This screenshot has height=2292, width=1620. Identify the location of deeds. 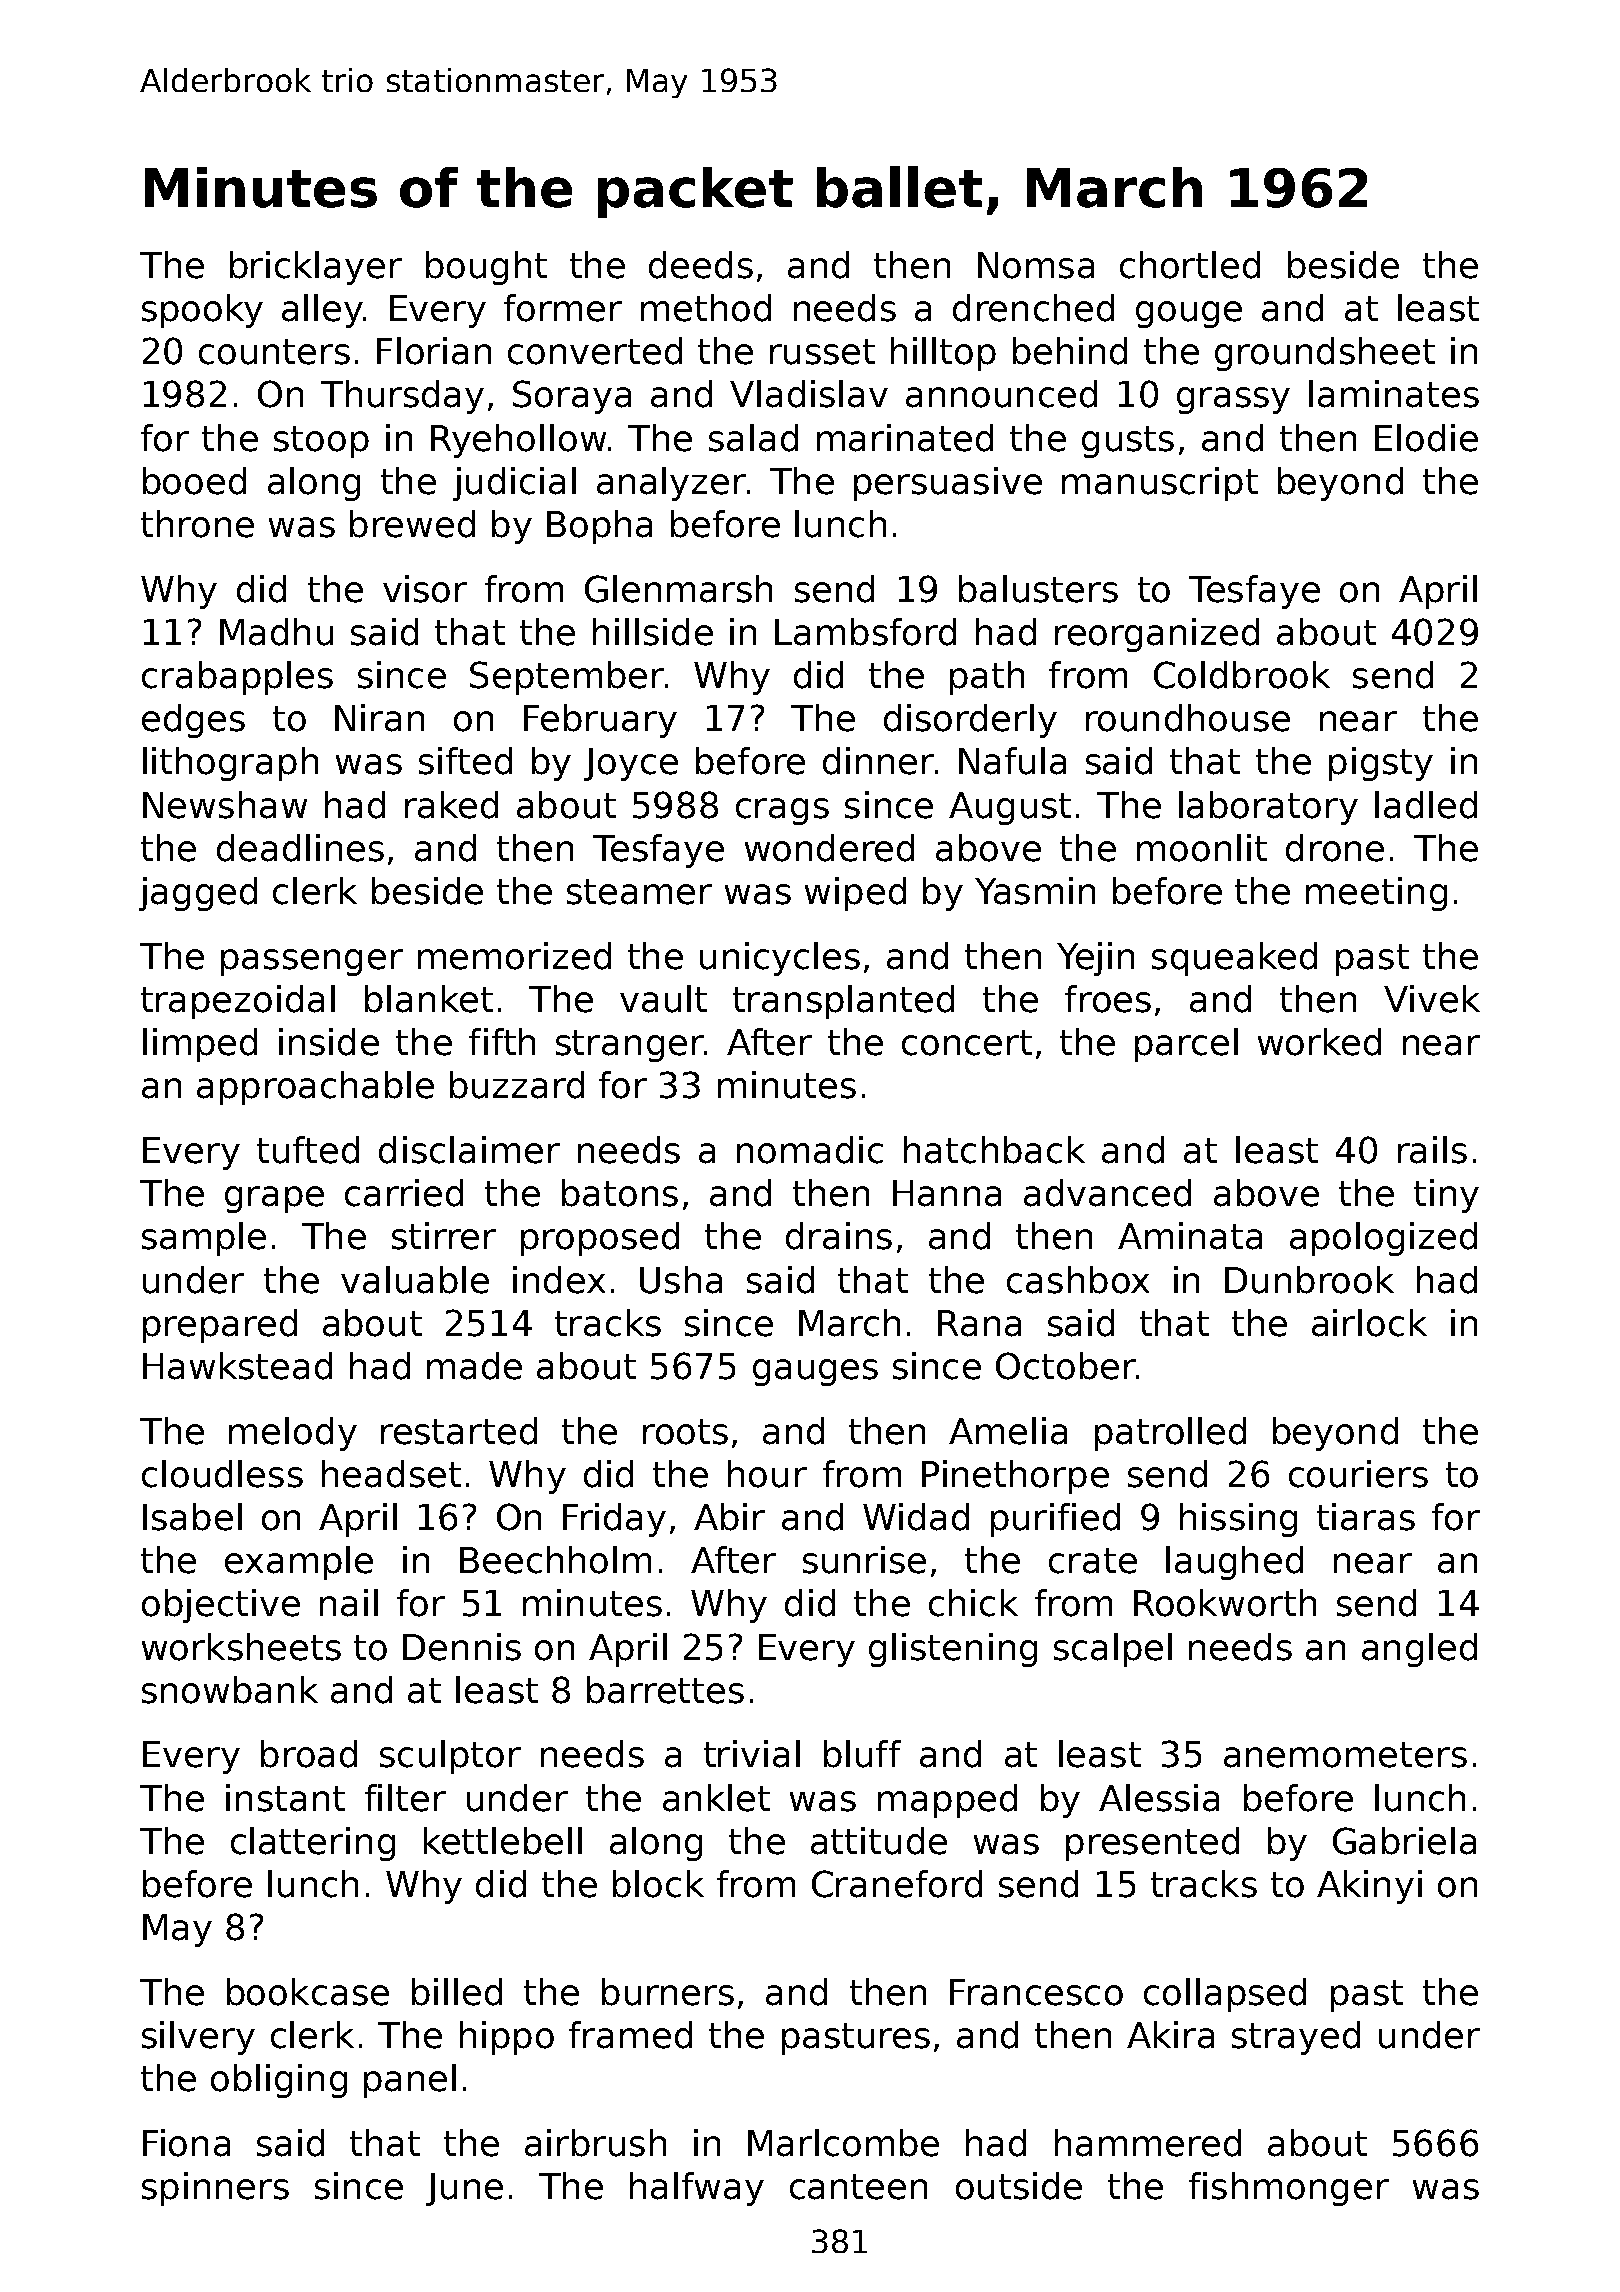
(701, 265).
